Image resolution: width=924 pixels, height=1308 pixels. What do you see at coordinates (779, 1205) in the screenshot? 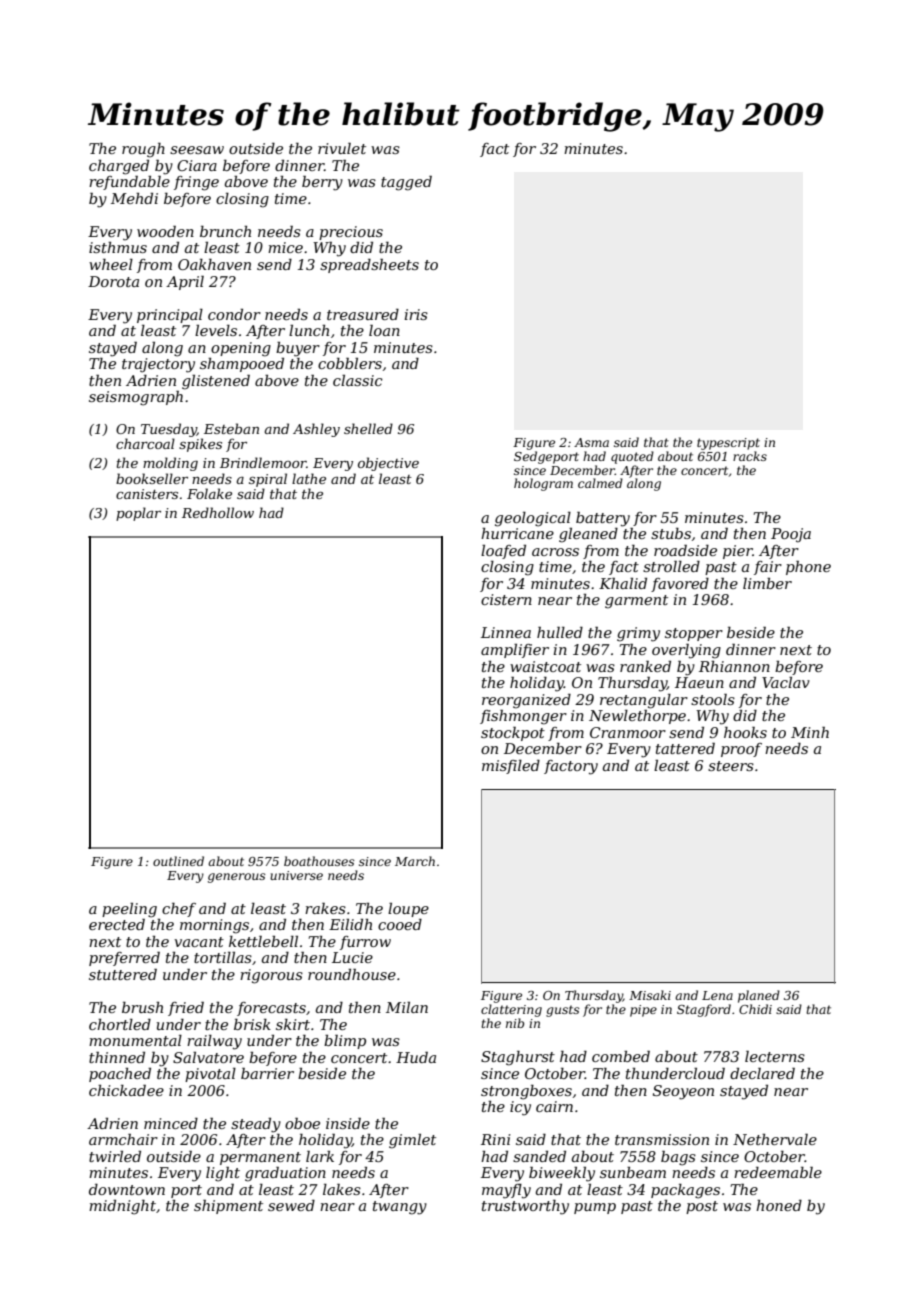
I see `honed` at bounding box center [779, 1205].
